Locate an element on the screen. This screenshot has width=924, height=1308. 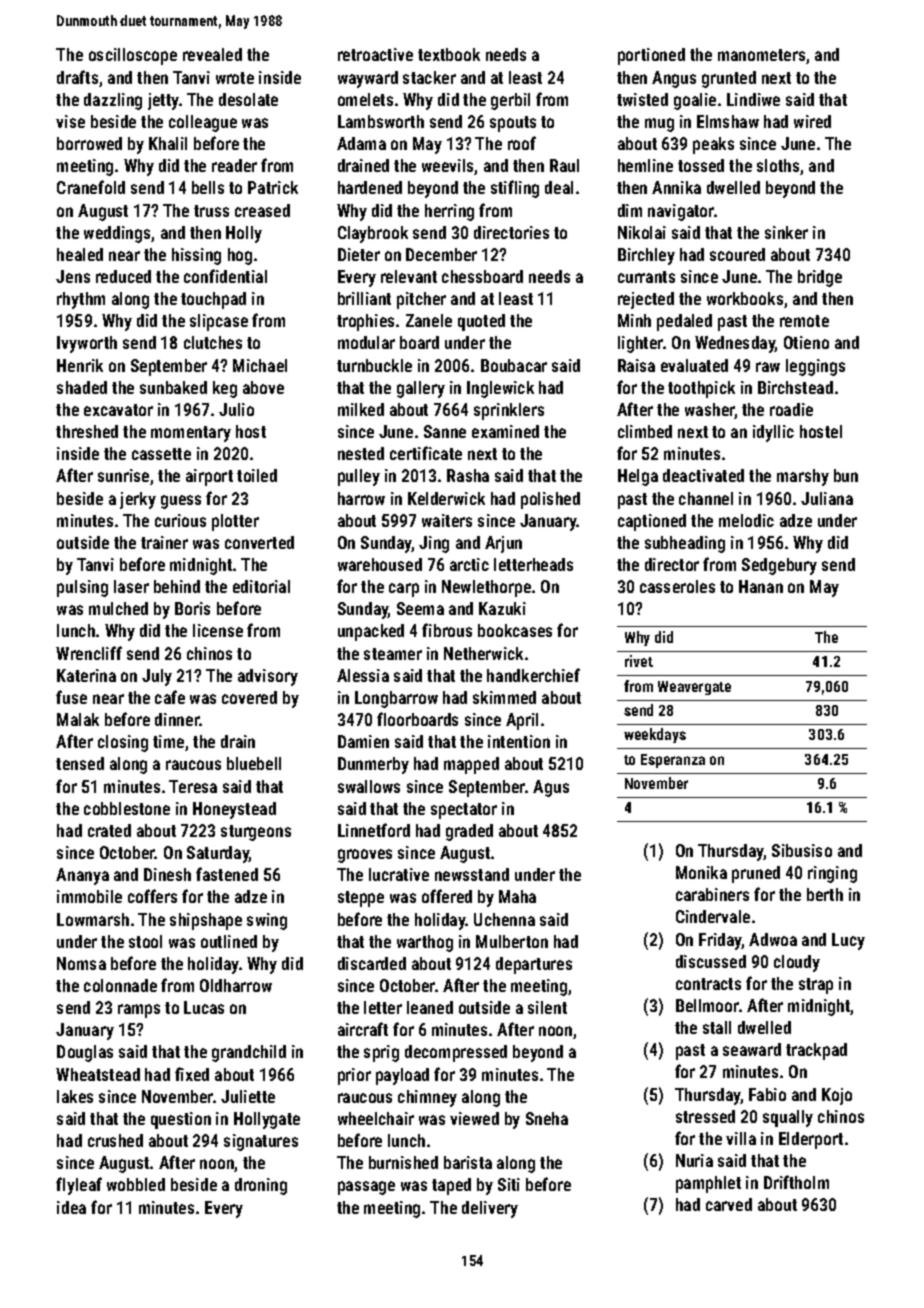
certificate is located at coordinates (426, 453).
